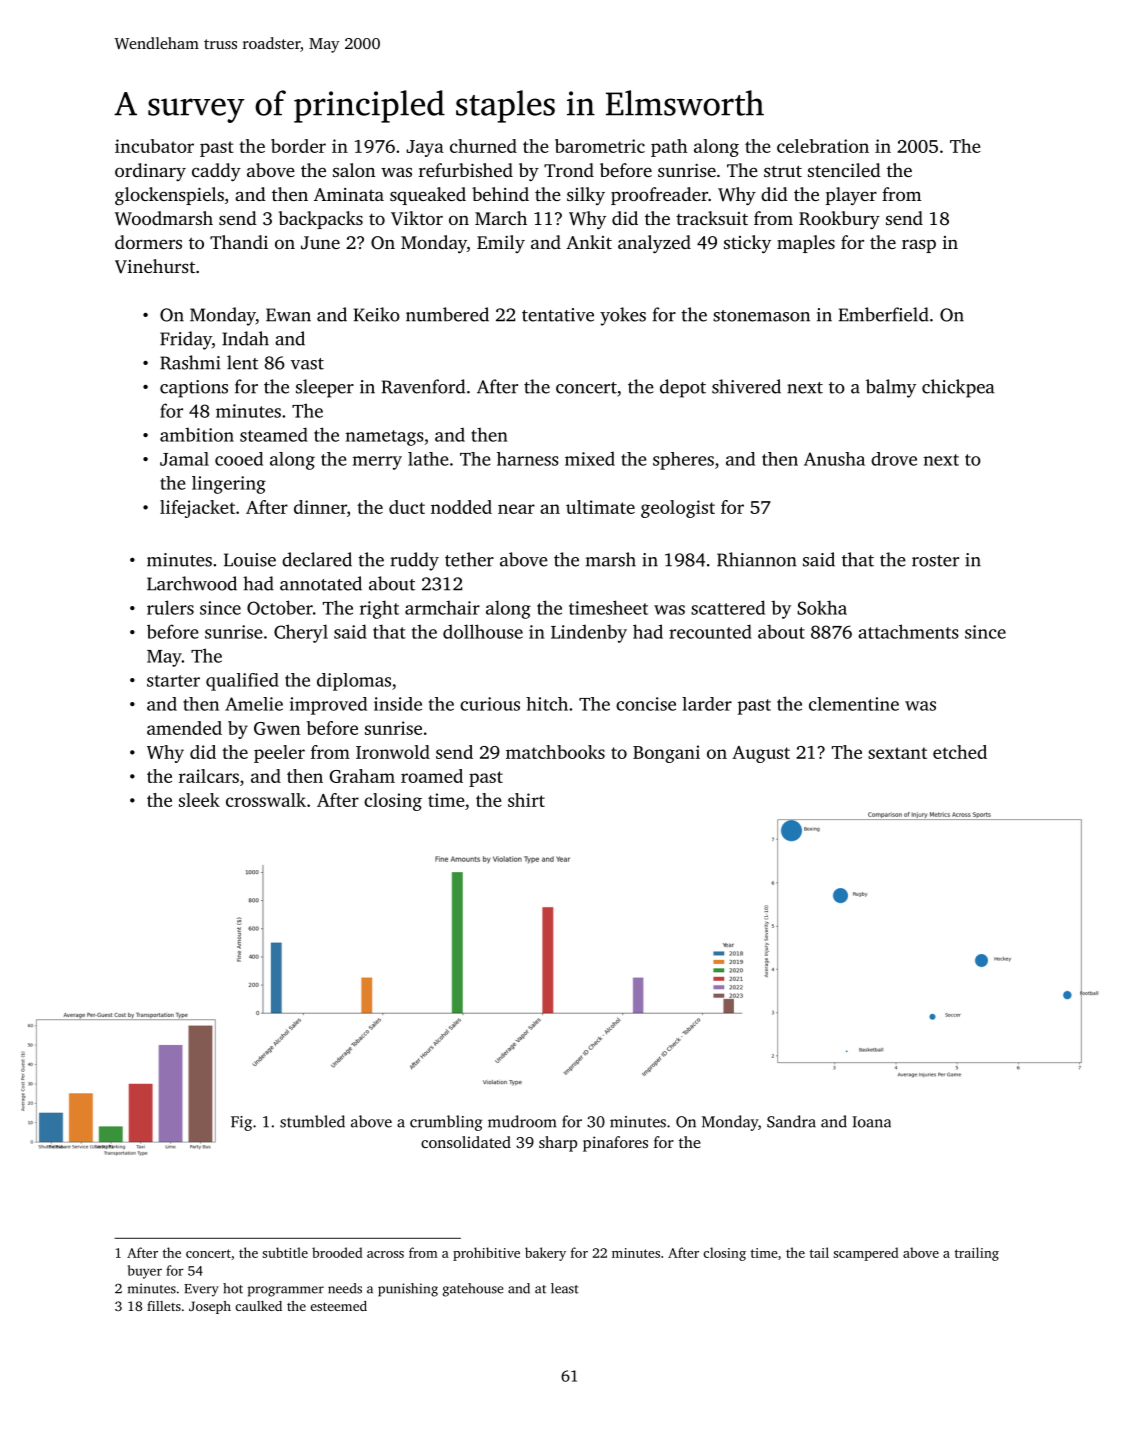  What do you see at coordinates (935, 561) in the image?
I see `roster` at bounding box center [935, 561].
